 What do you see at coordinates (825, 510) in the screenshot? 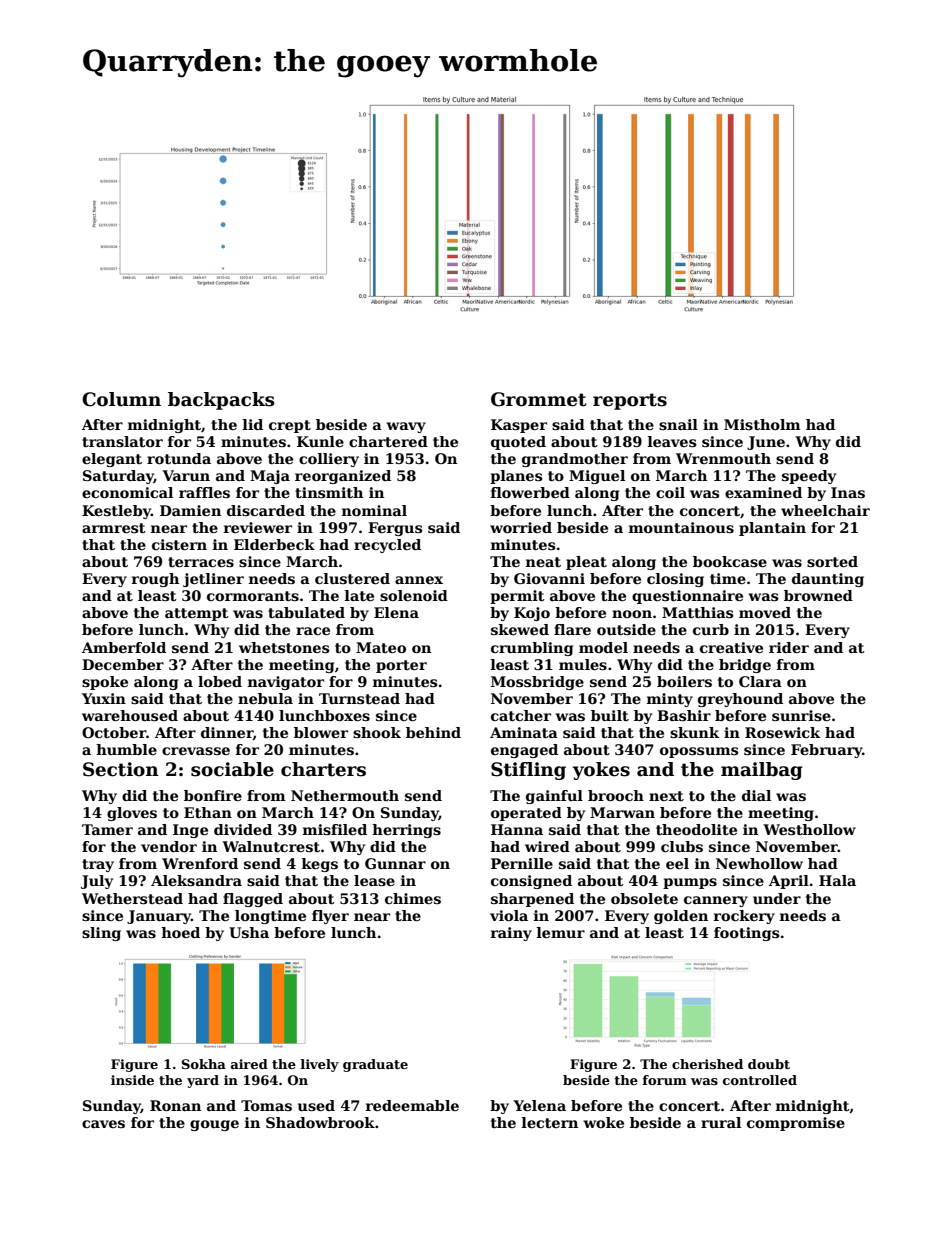
I see `wheelchair` at bounding box center [825, 510].
